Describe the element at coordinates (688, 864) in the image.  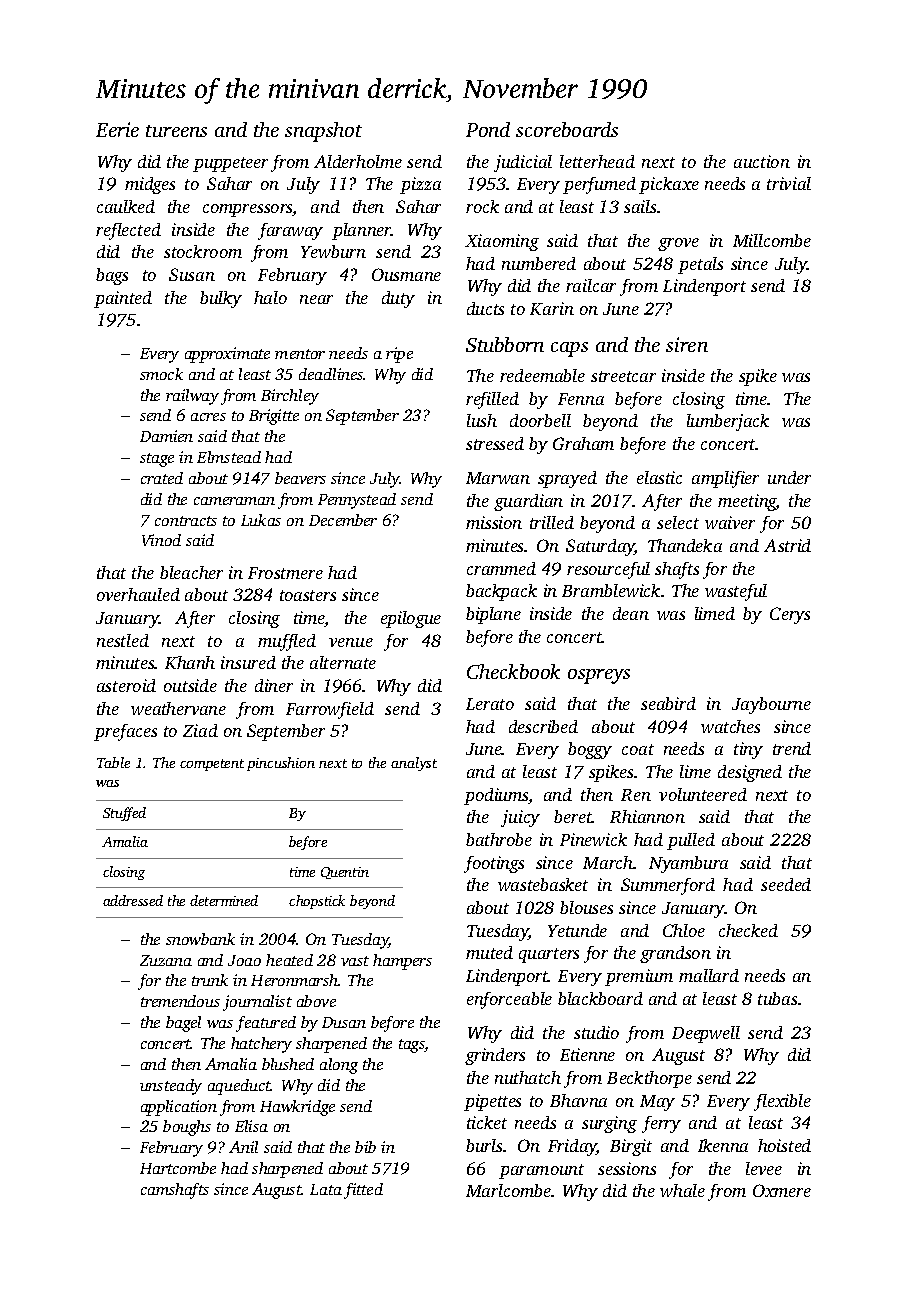
I see `Nyambura` at that location.
